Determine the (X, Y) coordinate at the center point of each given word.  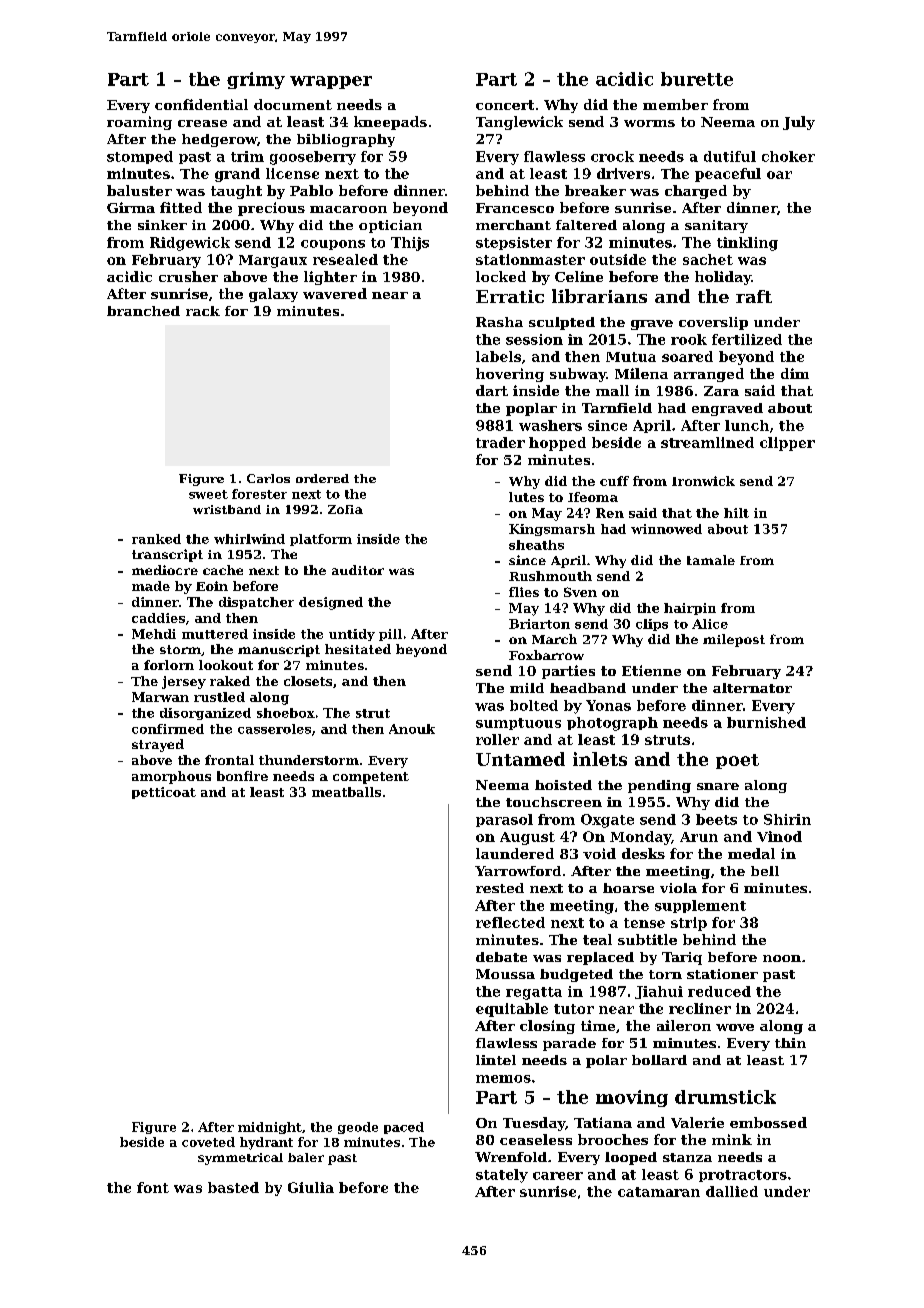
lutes (526, 497)
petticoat (164, 793)
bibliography (346, 140)
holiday (723, 278)
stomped (140, 157)
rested (500, 888)
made (151, 586)
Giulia (311, 1187)
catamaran (659, 1192)
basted (233, 1187)
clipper (787, 444)
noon (782, 958)
